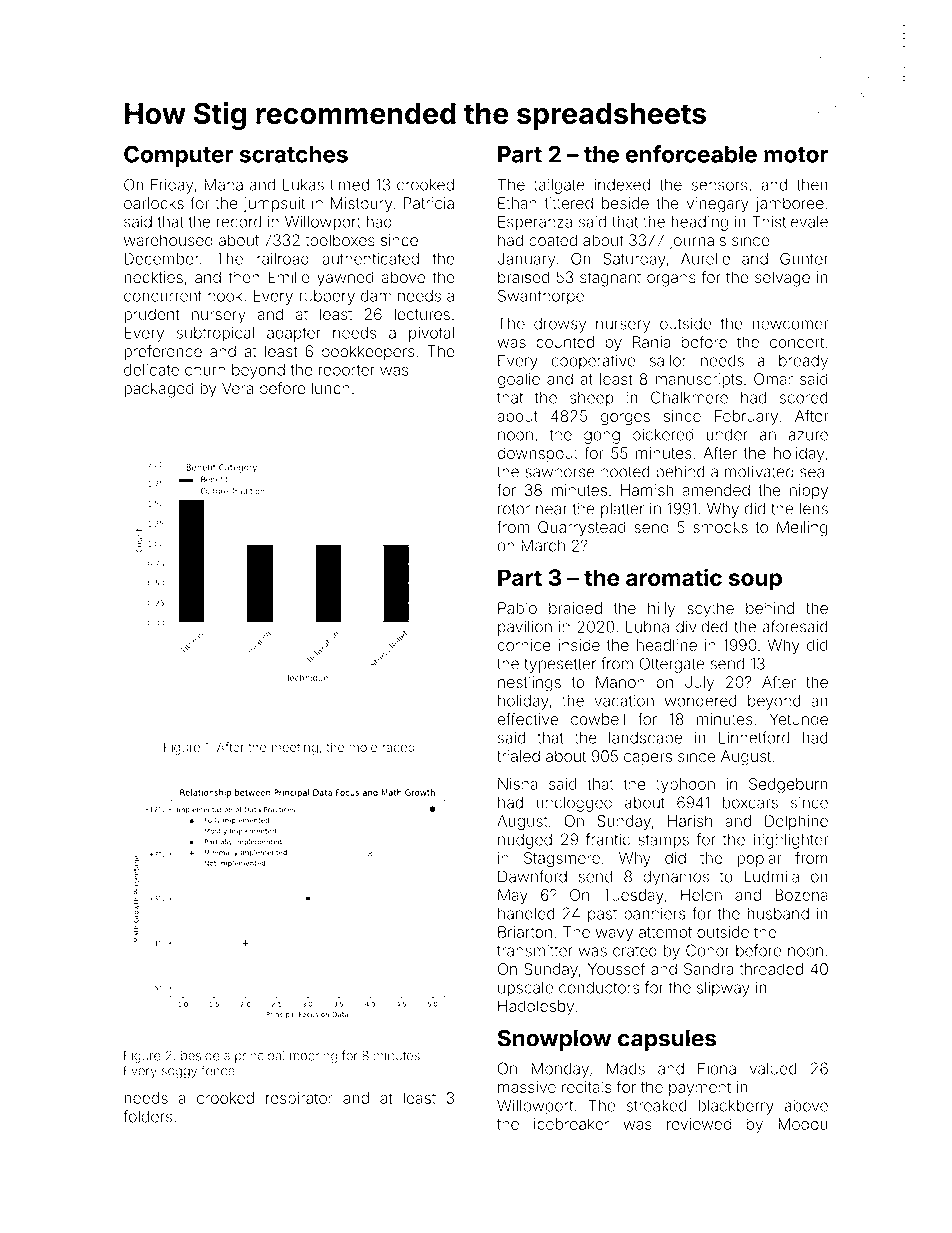 The image size is (952, 1233). I want to click on jumpsuit, so click(274, 204).
